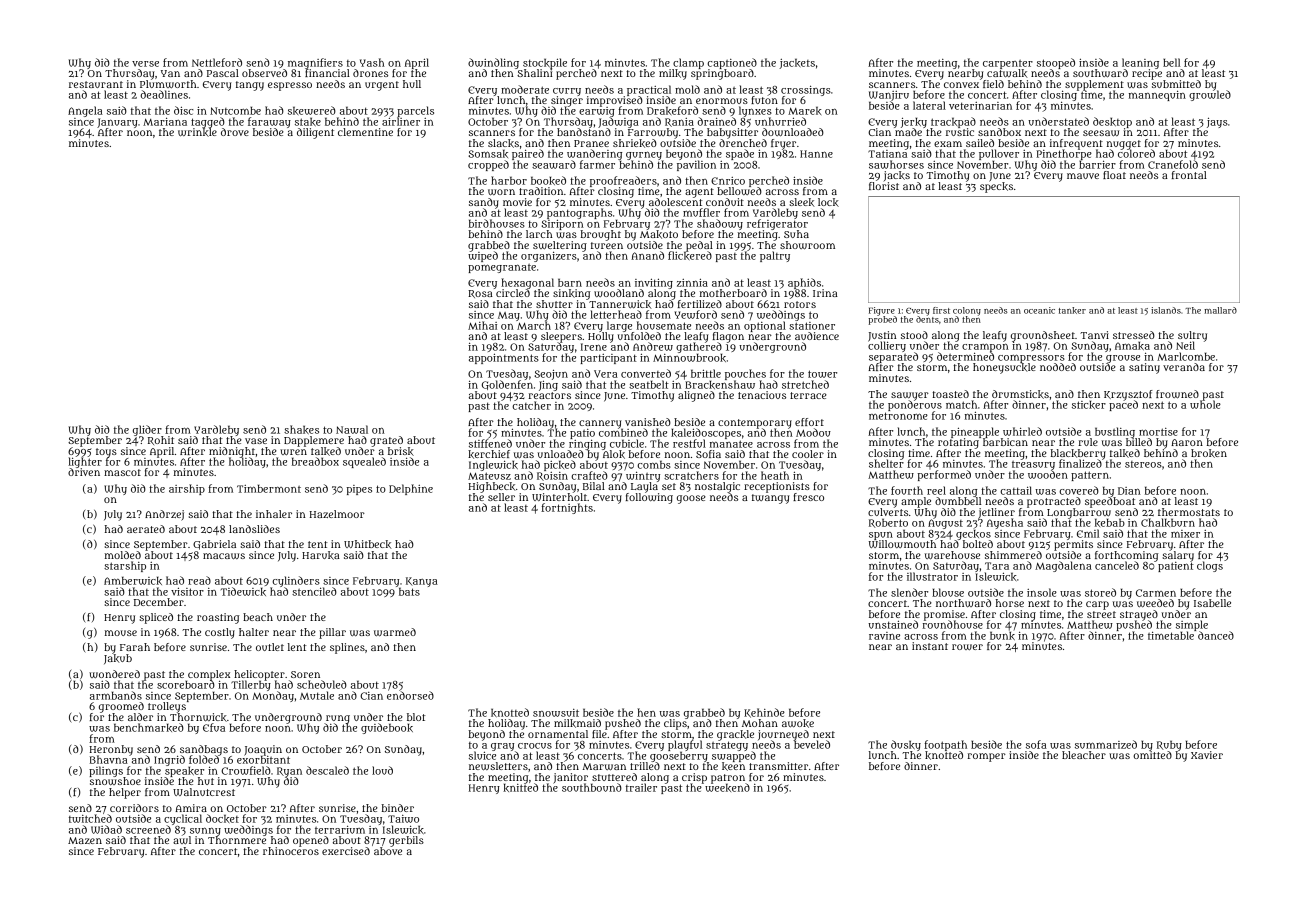 The height and width of the page is (924, 1308). Describe the element at coordinates (816, 154) in the page. I see `Hanne` at that location.
